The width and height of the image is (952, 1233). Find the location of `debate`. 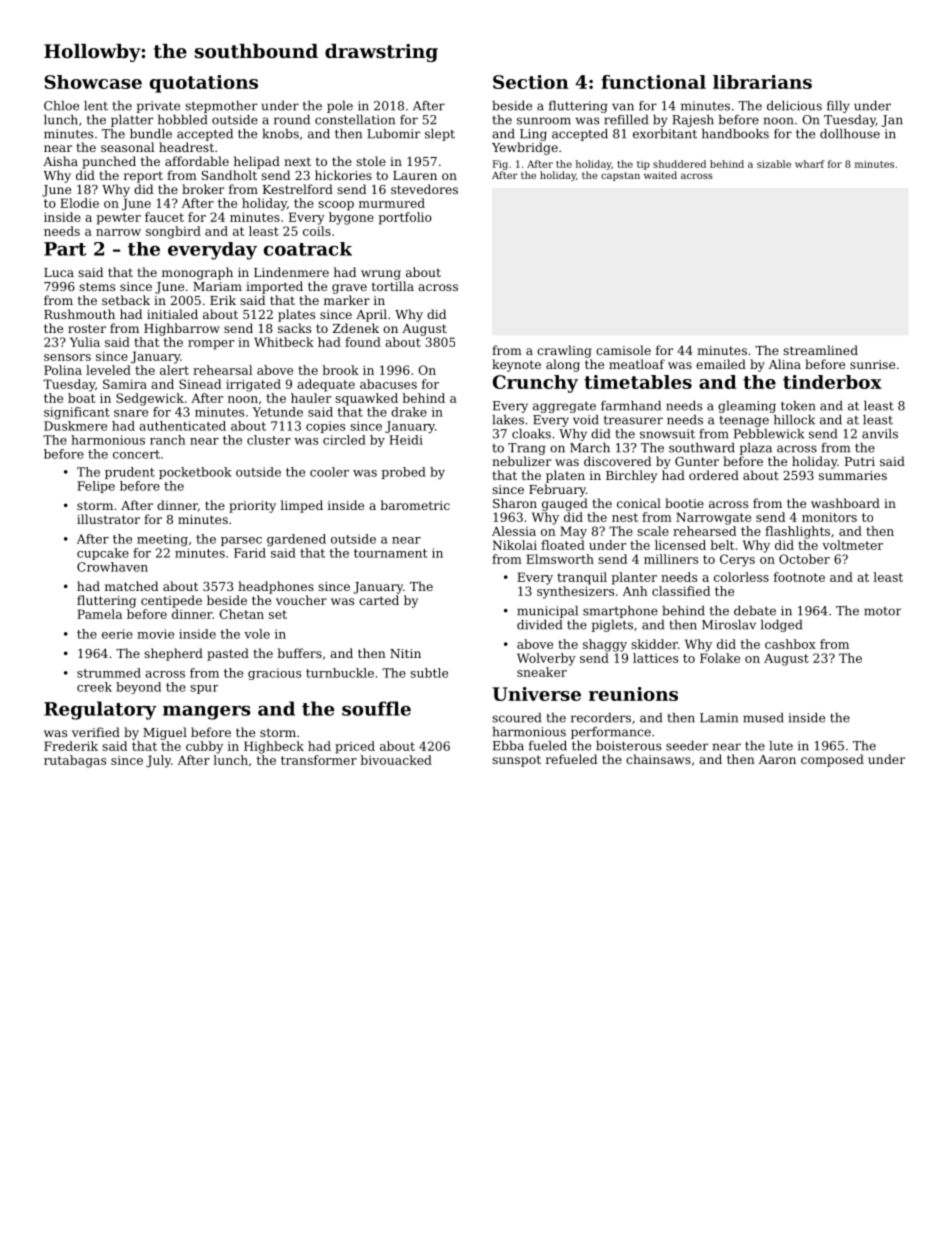

debate is located at coordinates (755, 611).
